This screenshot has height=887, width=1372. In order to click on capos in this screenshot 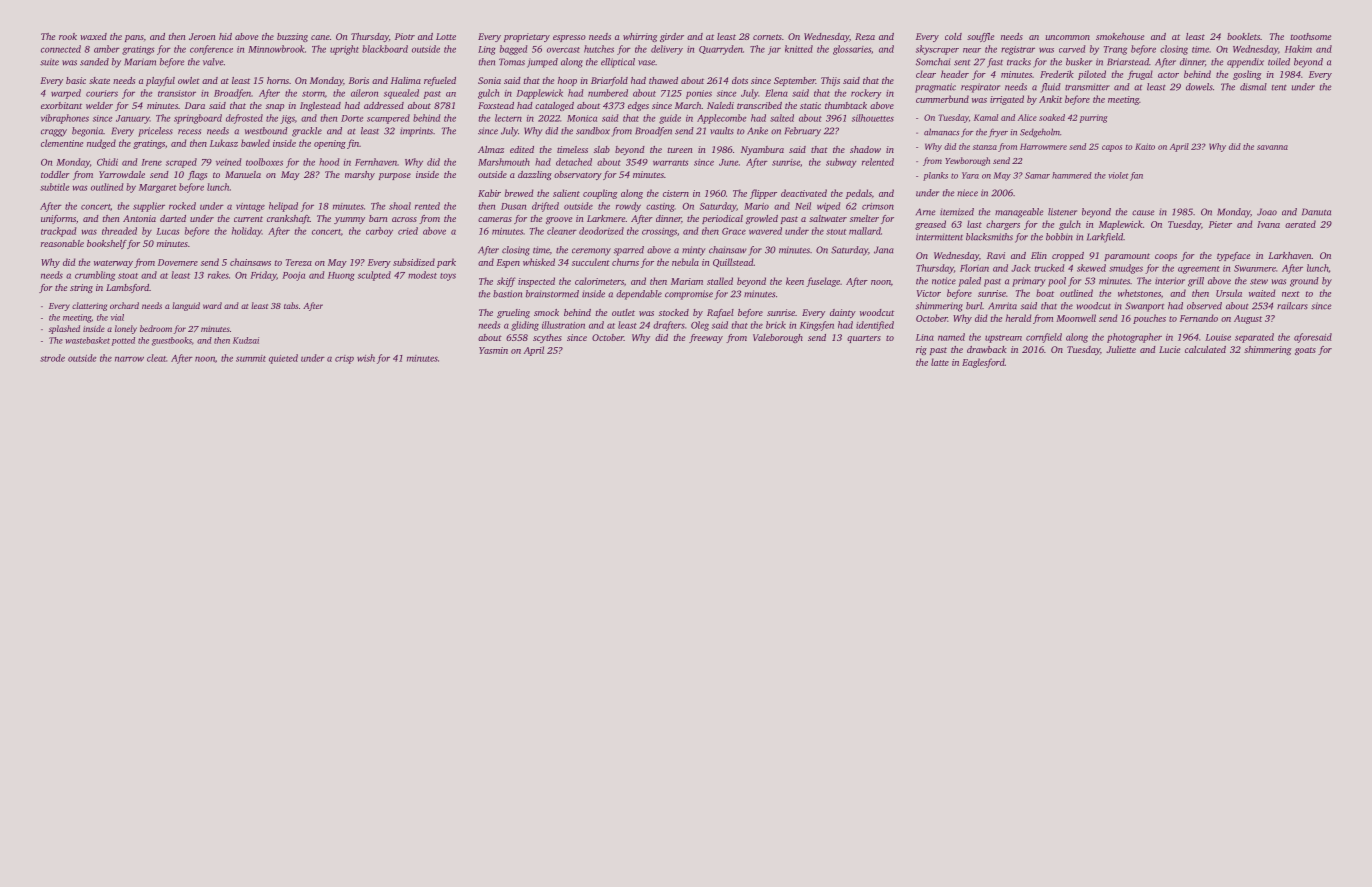, I will do `click(1112, 148)`.
